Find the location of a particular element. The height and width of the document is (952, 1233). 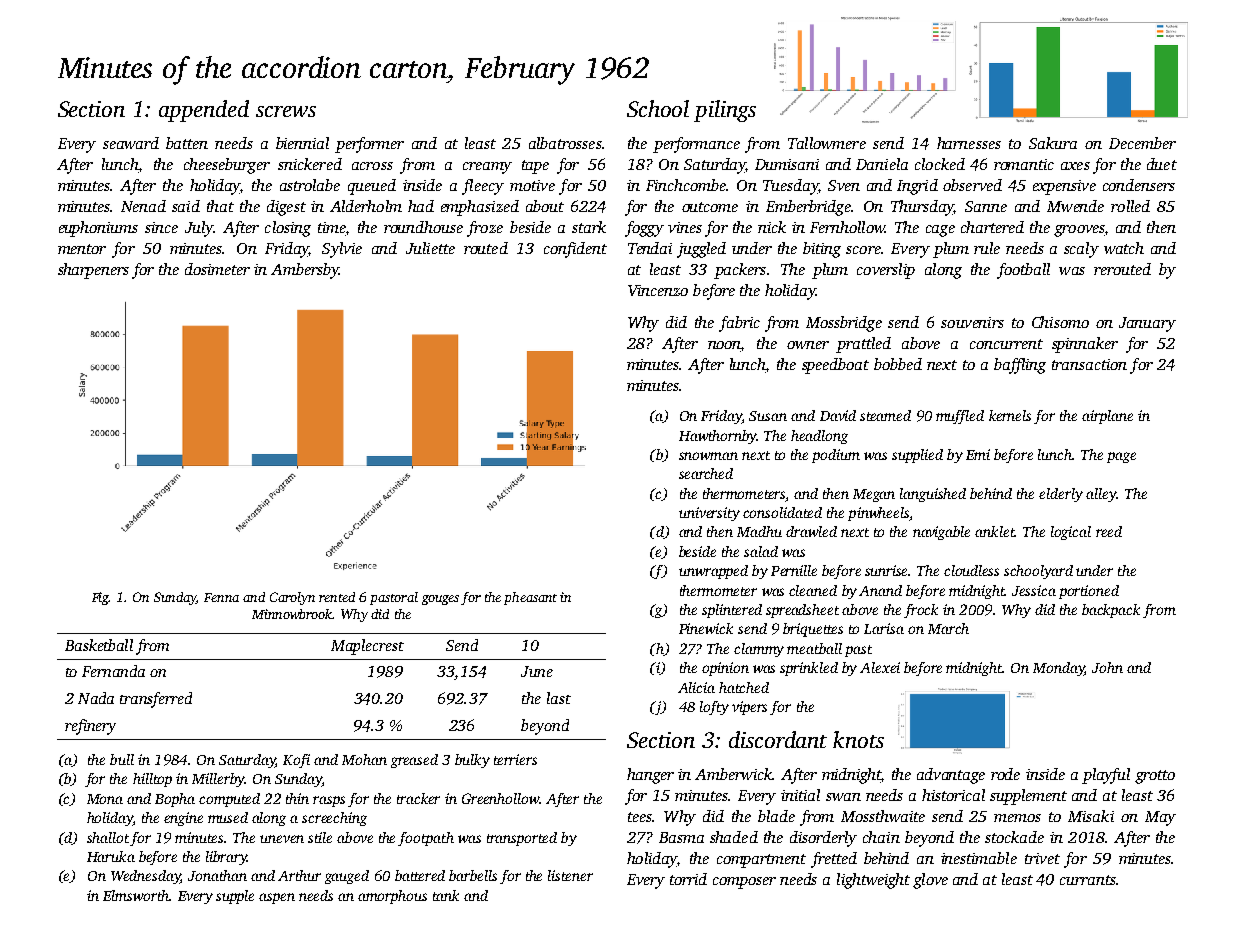

noon is located at coordinates (724, 345).
